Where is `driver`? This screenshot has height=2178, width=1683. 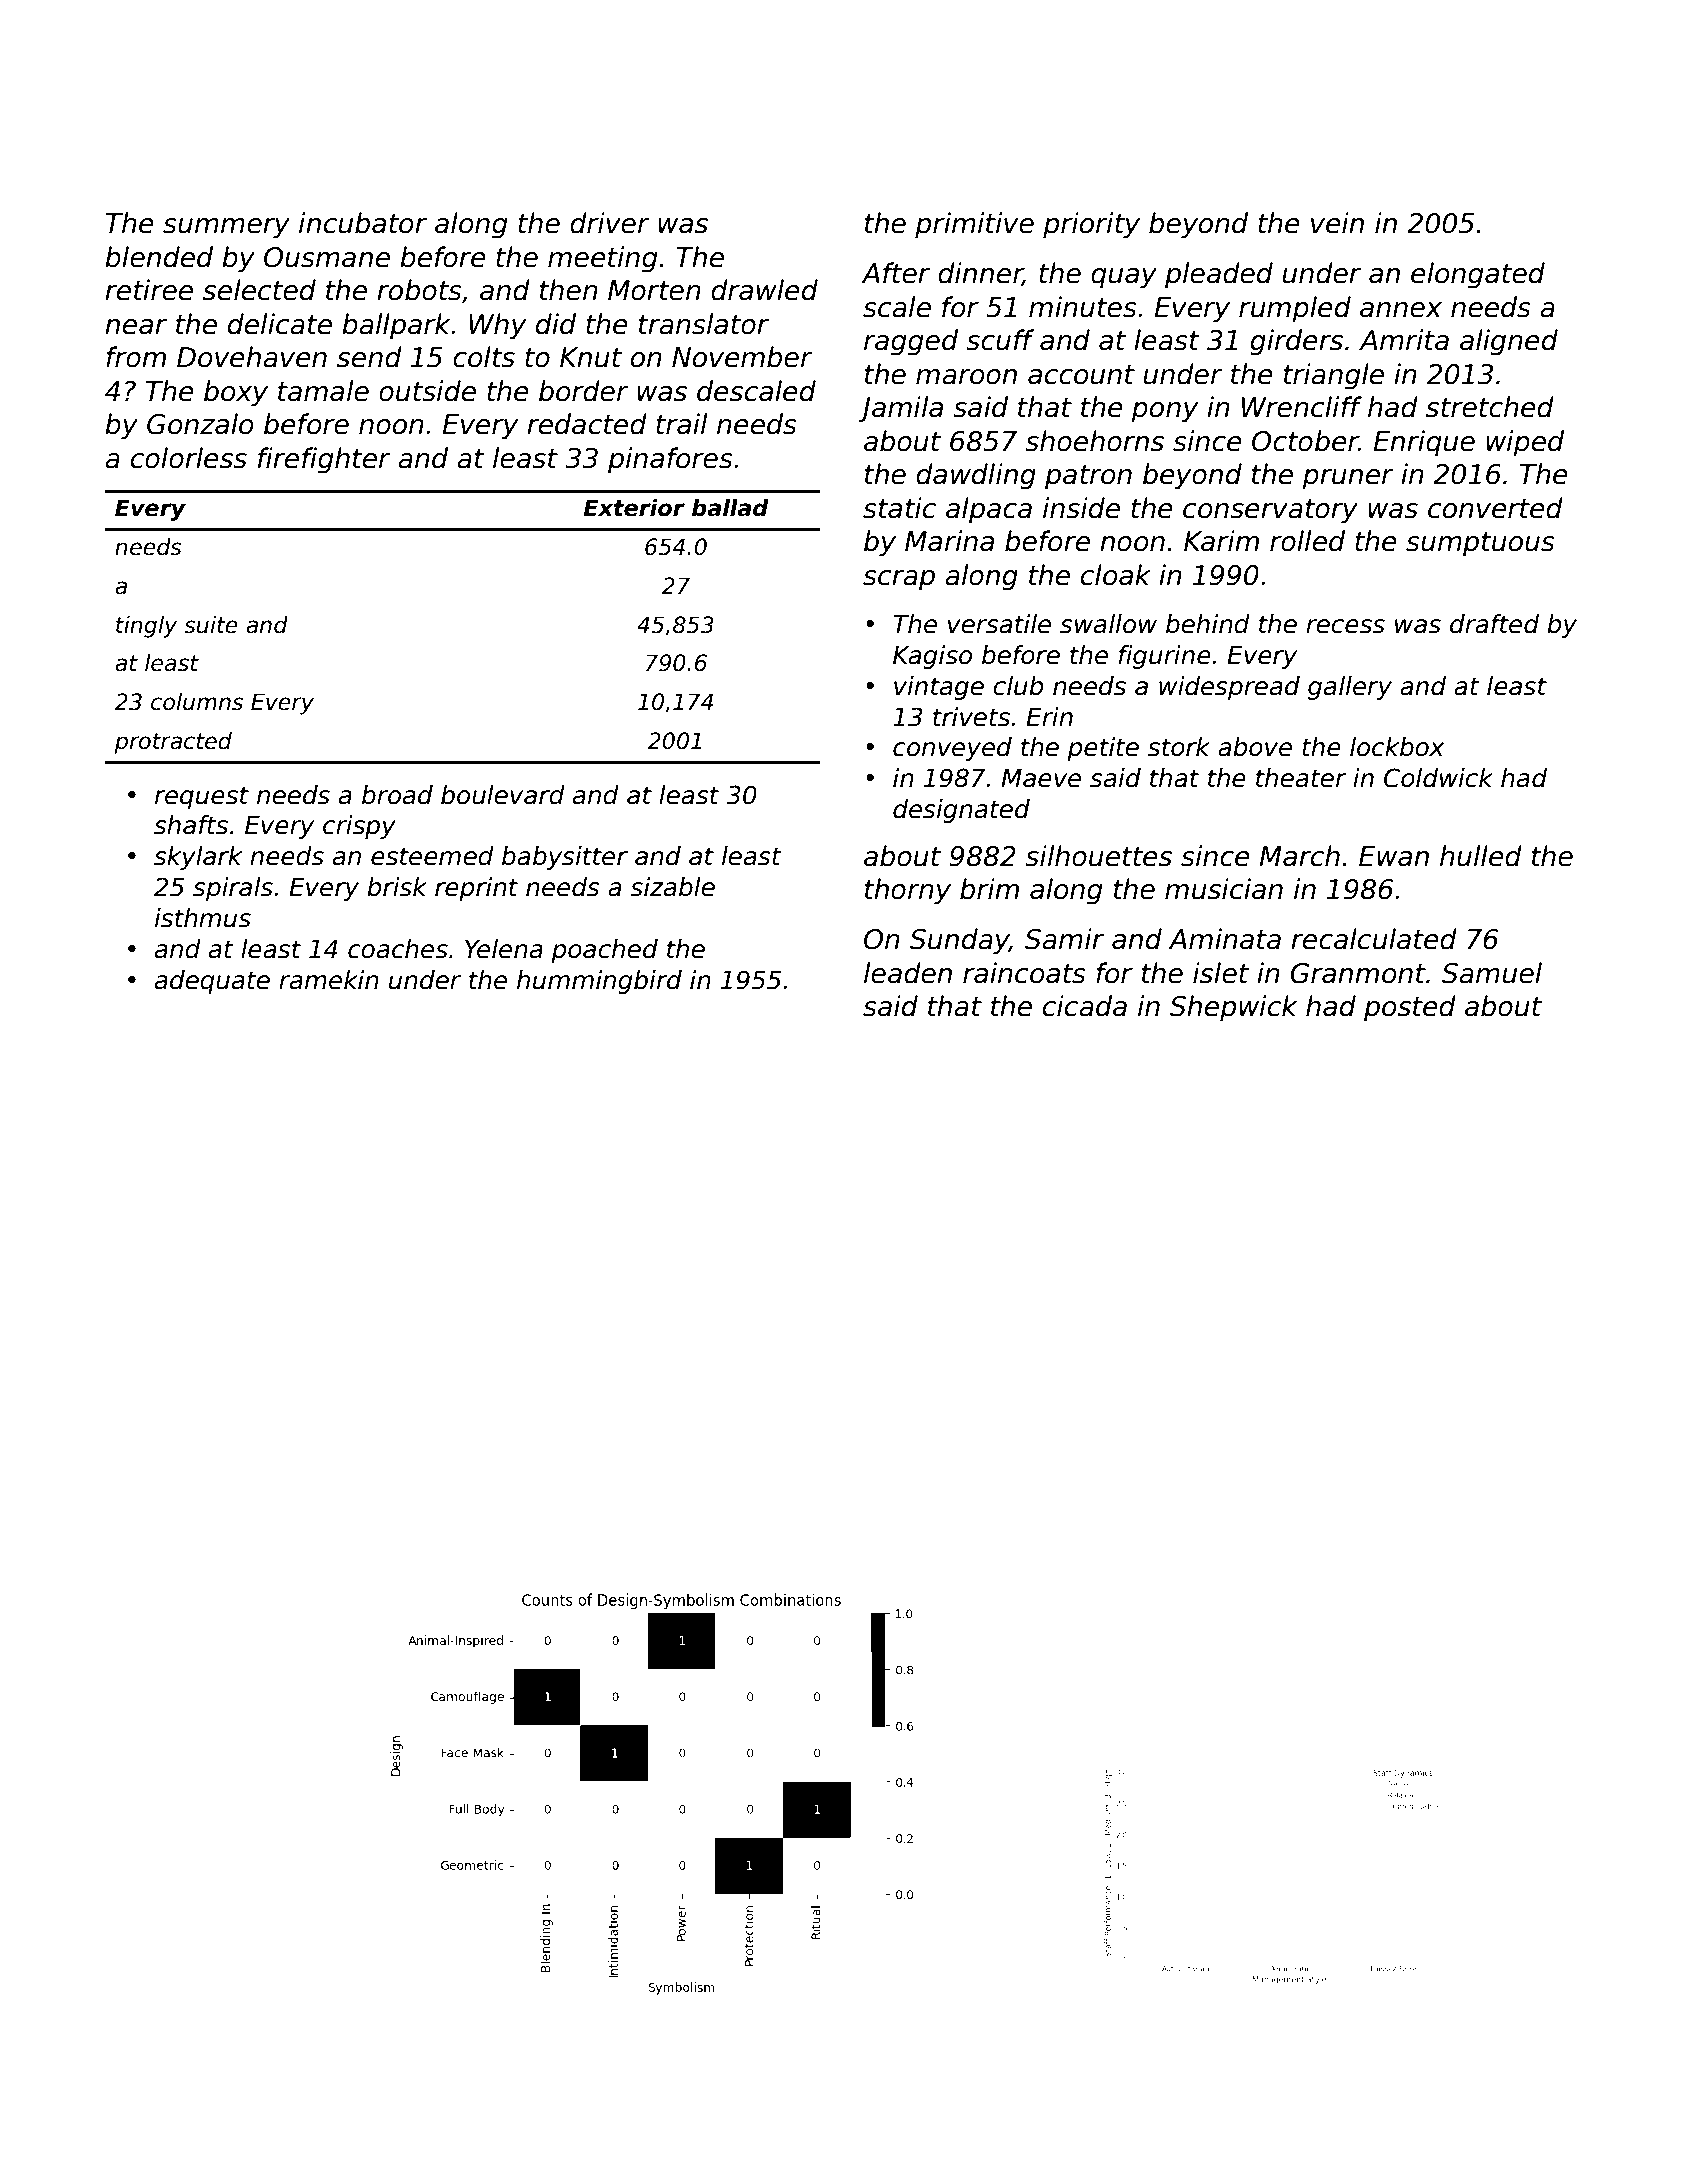 driver is located at coordinates (610, 223).
